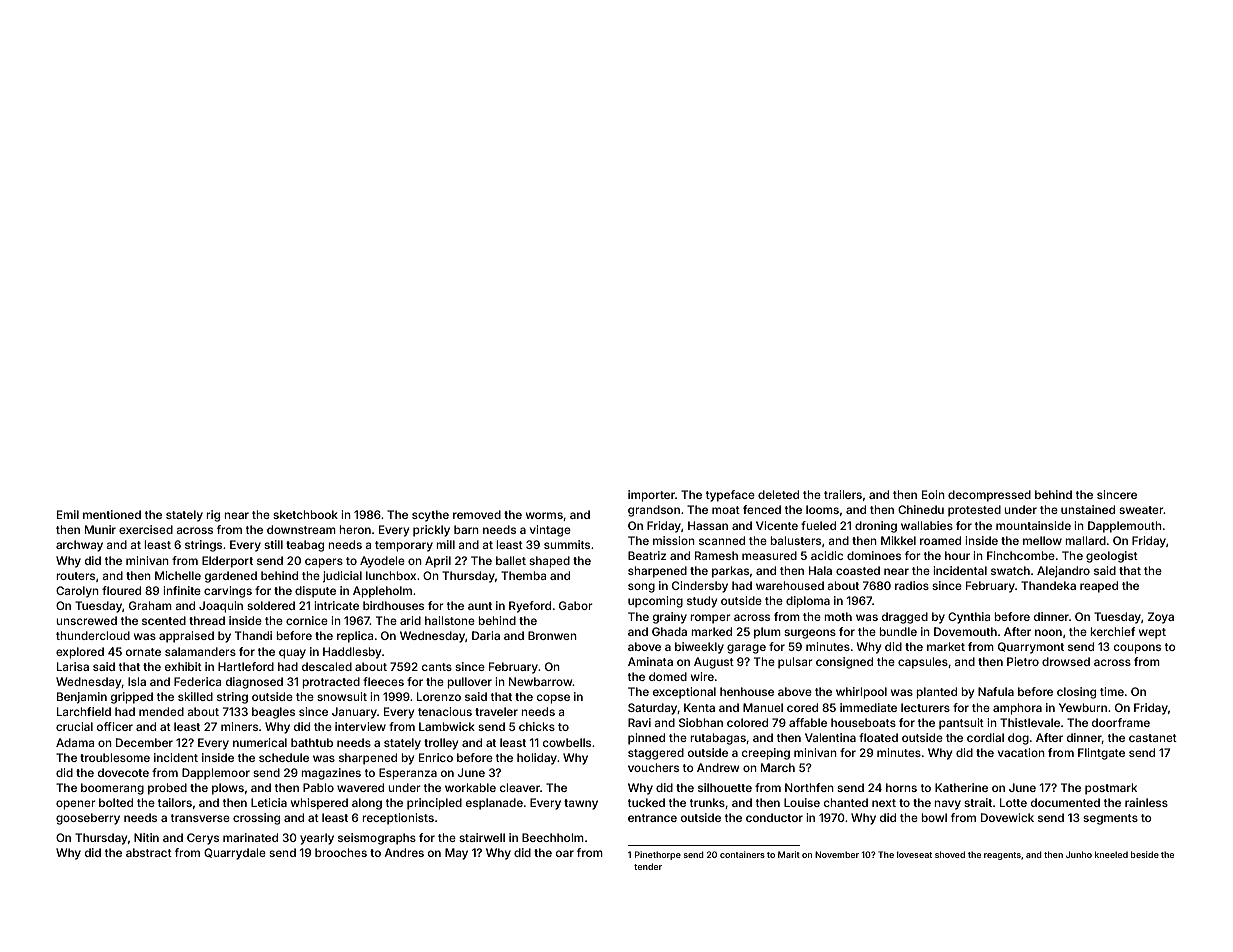 This page has height=952, width=1233. I want to click on still, so click(273, 544).
